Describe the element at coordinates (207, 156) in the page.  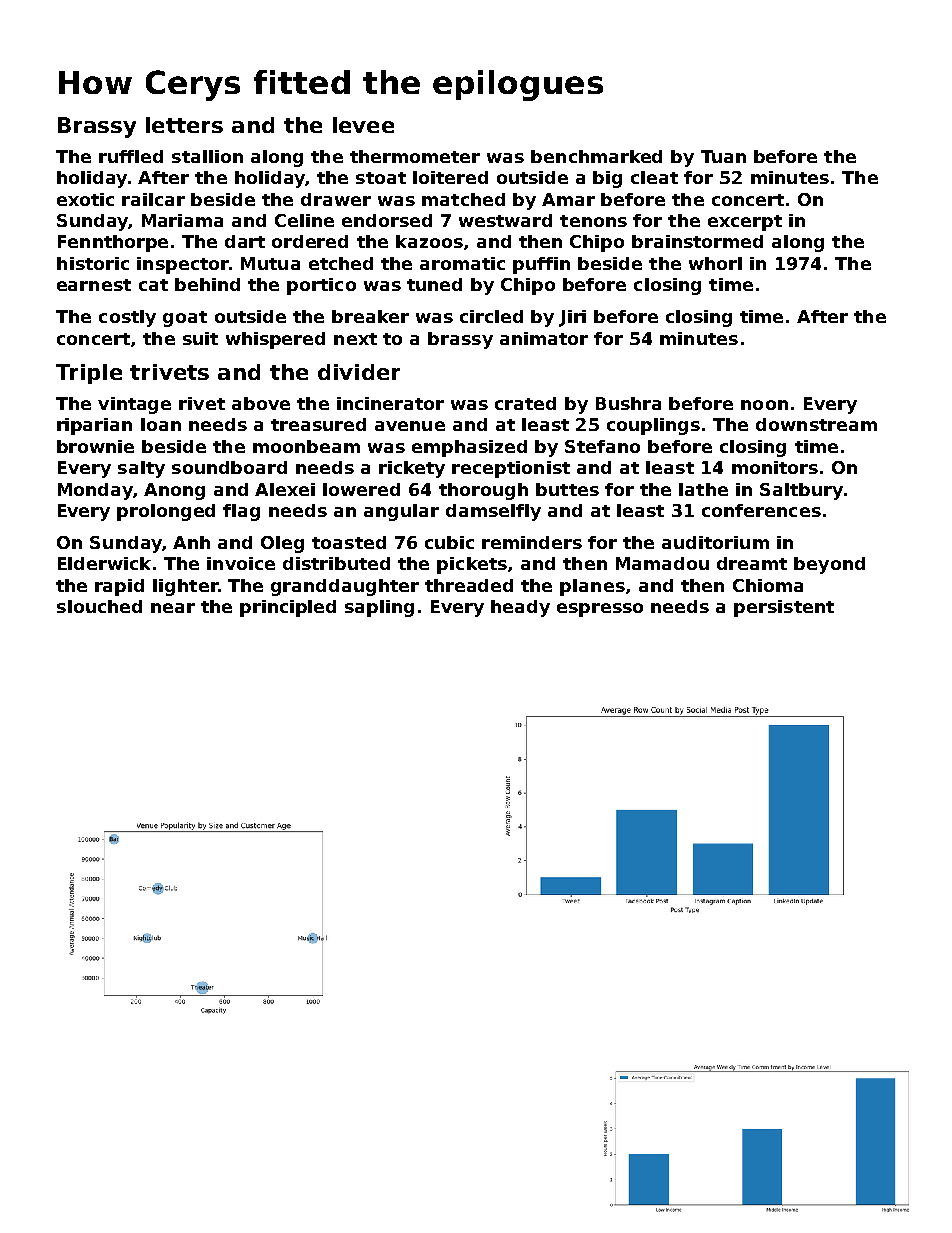
I see `stallion` at that location.
